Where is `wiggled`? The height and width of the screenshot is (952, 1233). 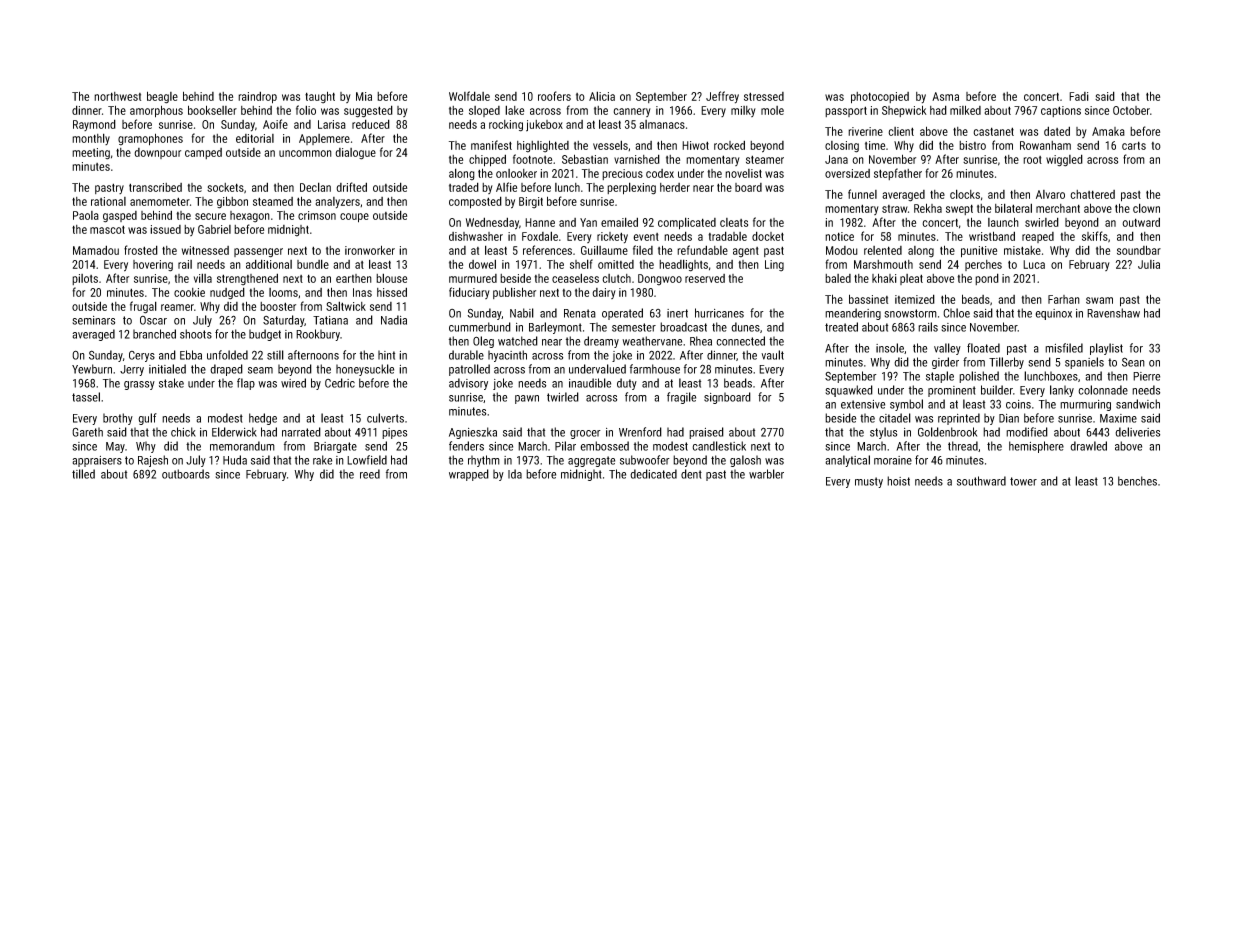
wiggled is located at coordinates (1064, 160).
